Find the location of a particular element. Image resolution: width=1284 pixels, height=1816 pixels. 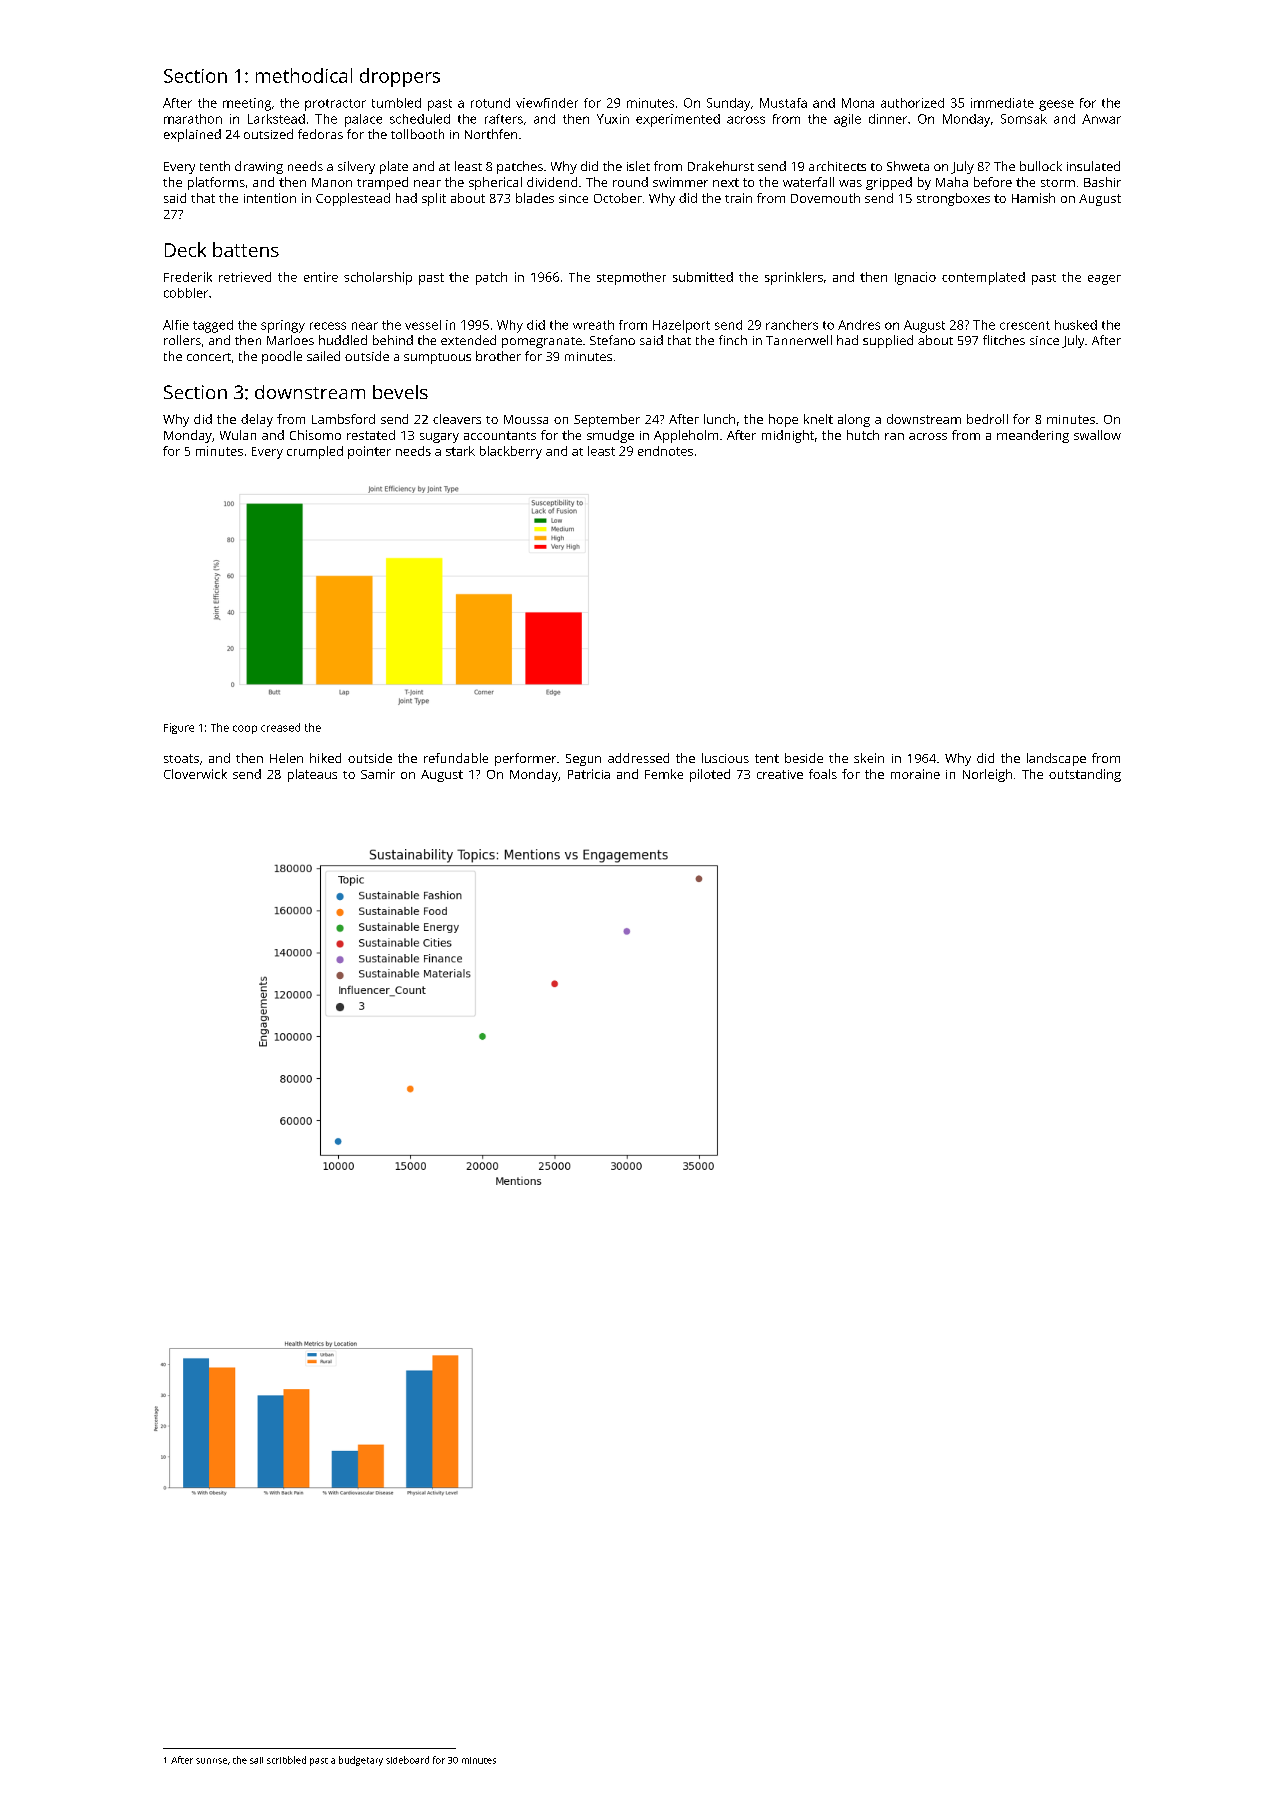

sideboard is located at coordinates (407, 1760).
